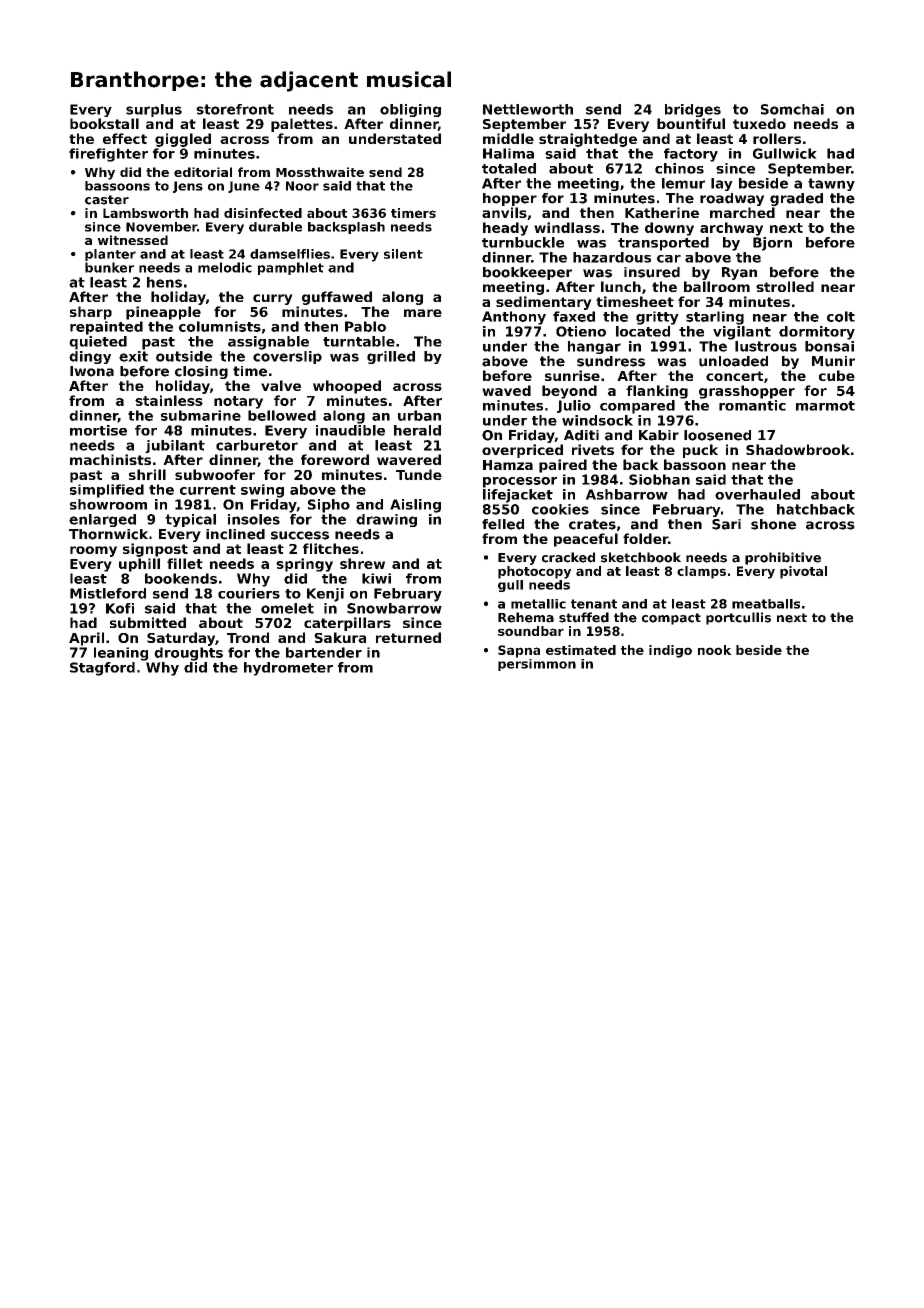 The width and height of the document is (924, 1308). I want to click on herald, so click(417, 430).
